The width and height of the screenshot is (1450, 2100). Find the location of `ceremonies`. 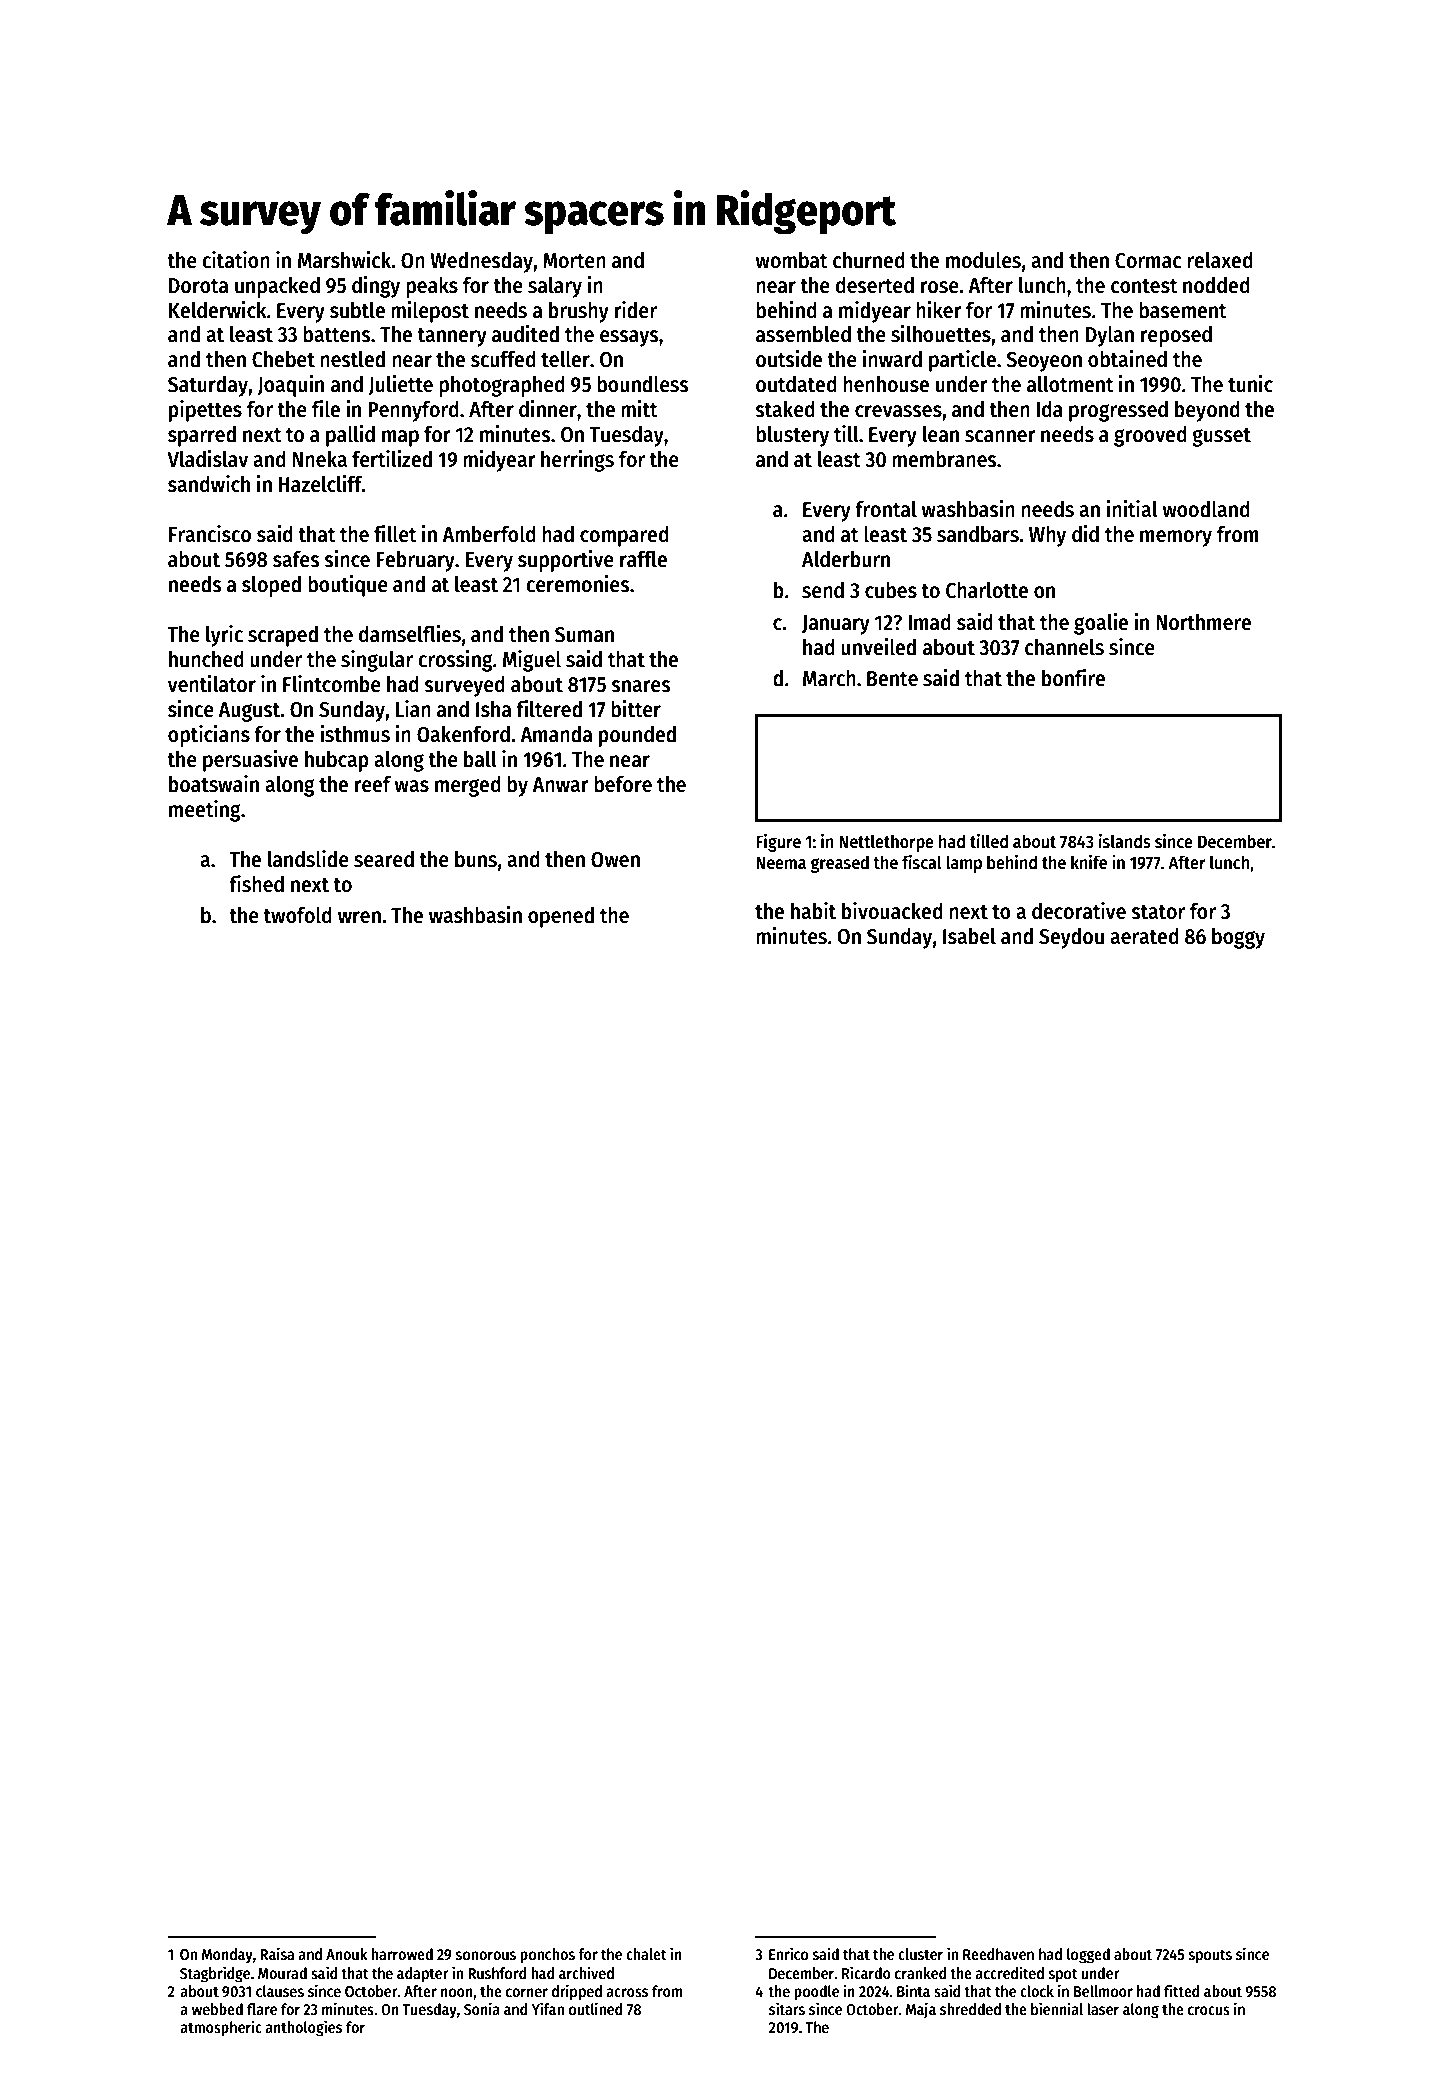

ceremonies is located at coordinates (577, 584).
